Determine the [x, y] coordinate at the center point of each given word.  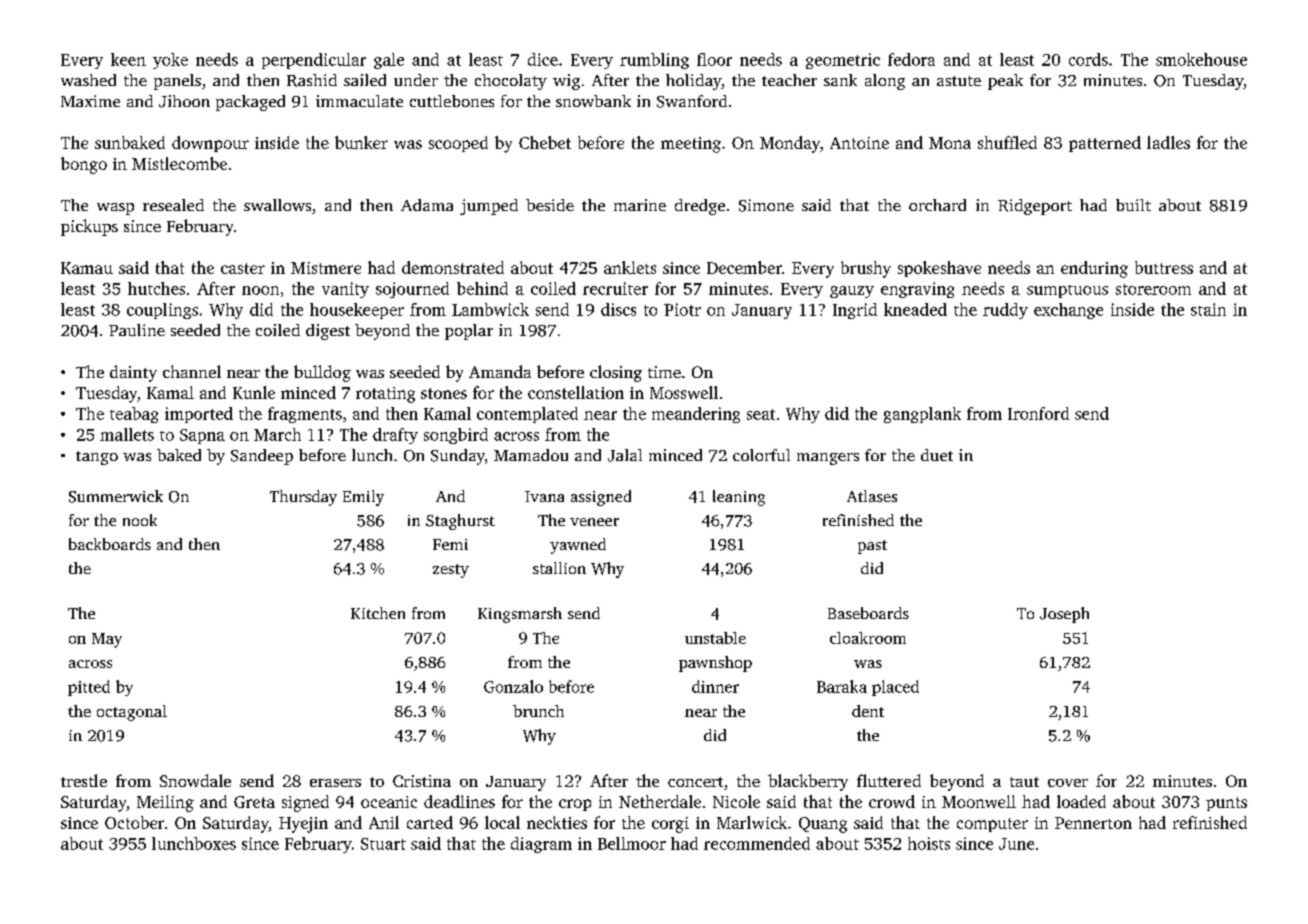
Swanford [692, 101]
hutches [156, 288]
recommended [757, 843]
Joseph [1064, 615]
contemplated [527, 415]
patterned [1105, 144]
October [134, 822]
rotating [385, 395]
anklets [630, 267]
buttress [1164, 267]
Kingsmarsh [520, 615]
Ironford [1038, 413]
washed [88, 80]
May [107, 640]
